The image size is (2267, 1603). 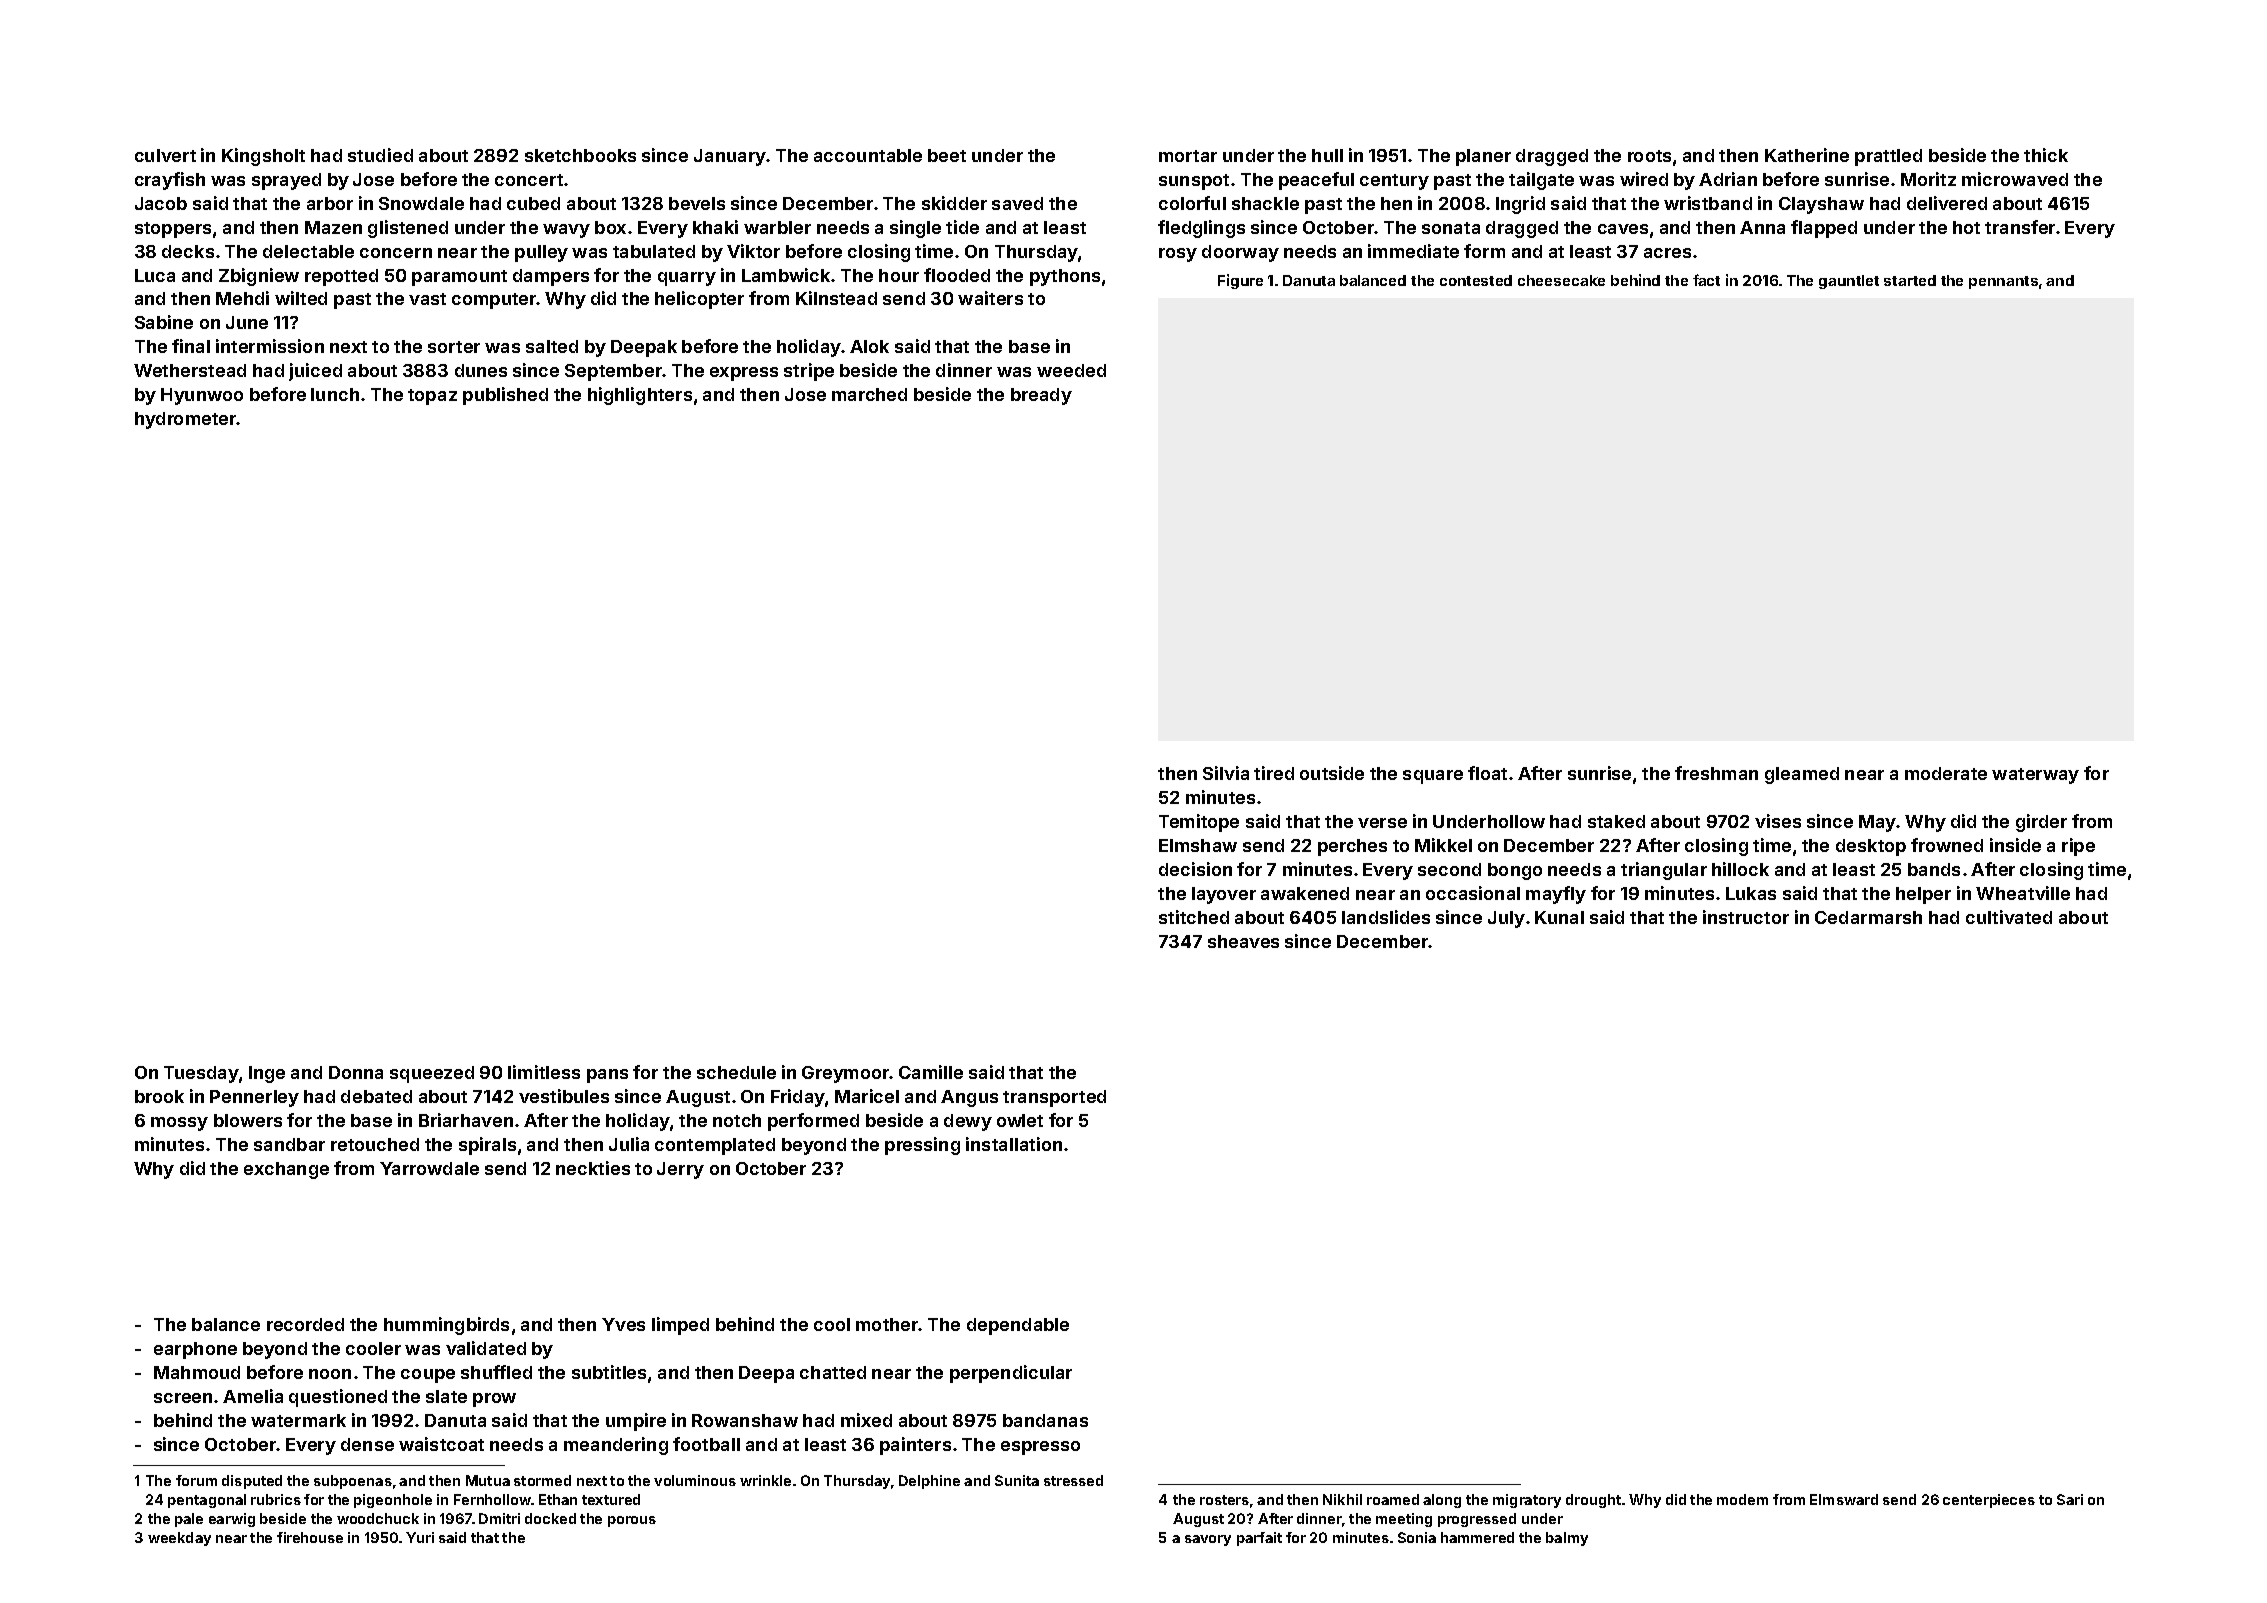 What do you see at coordinates (432, 1074) in the screenshot?
I see `squeezed` at bounding box center [432, 1074].
